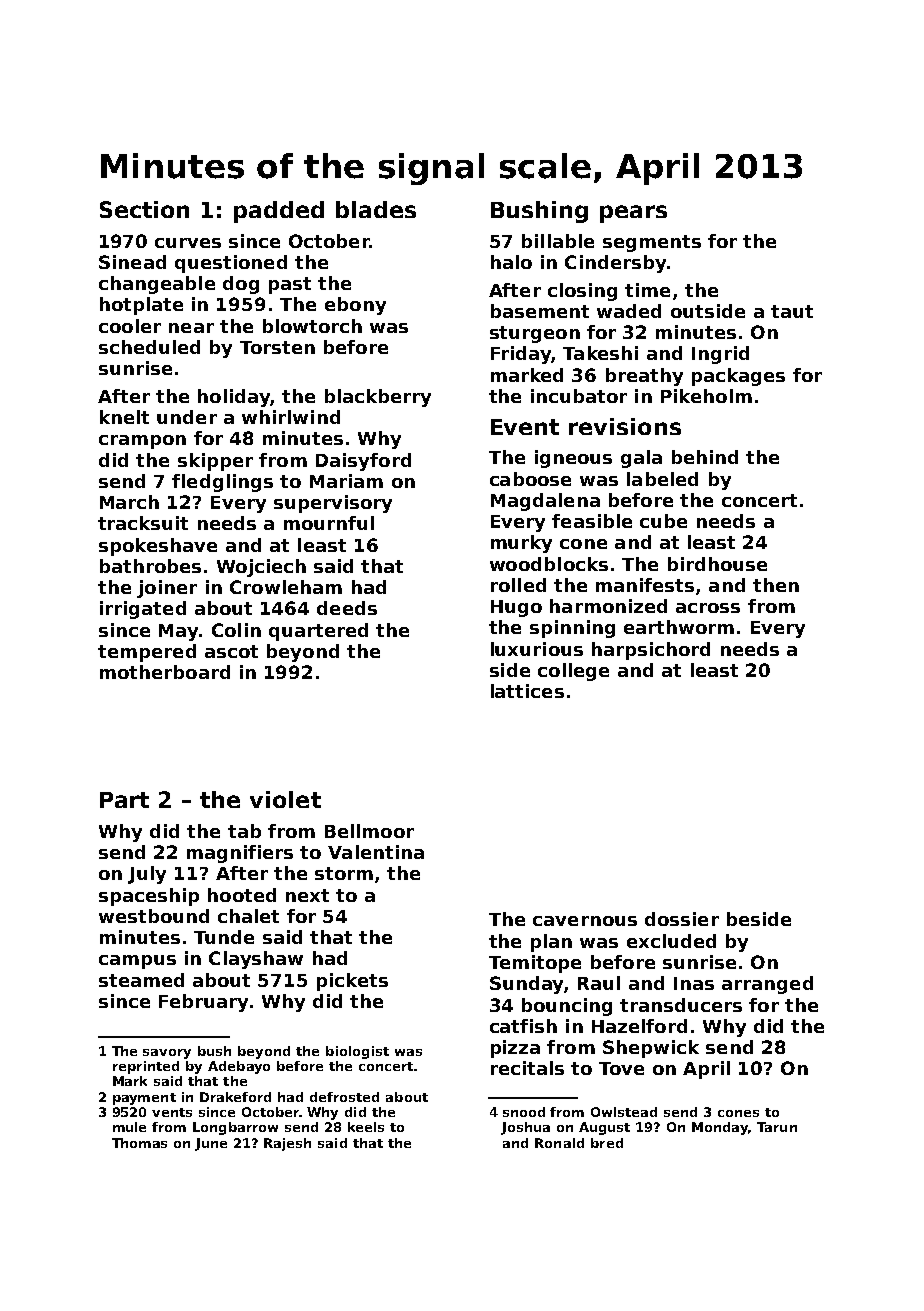 The width and height of the screenshot is (924, 1311). I want to click on murky, so click(521, 544).
